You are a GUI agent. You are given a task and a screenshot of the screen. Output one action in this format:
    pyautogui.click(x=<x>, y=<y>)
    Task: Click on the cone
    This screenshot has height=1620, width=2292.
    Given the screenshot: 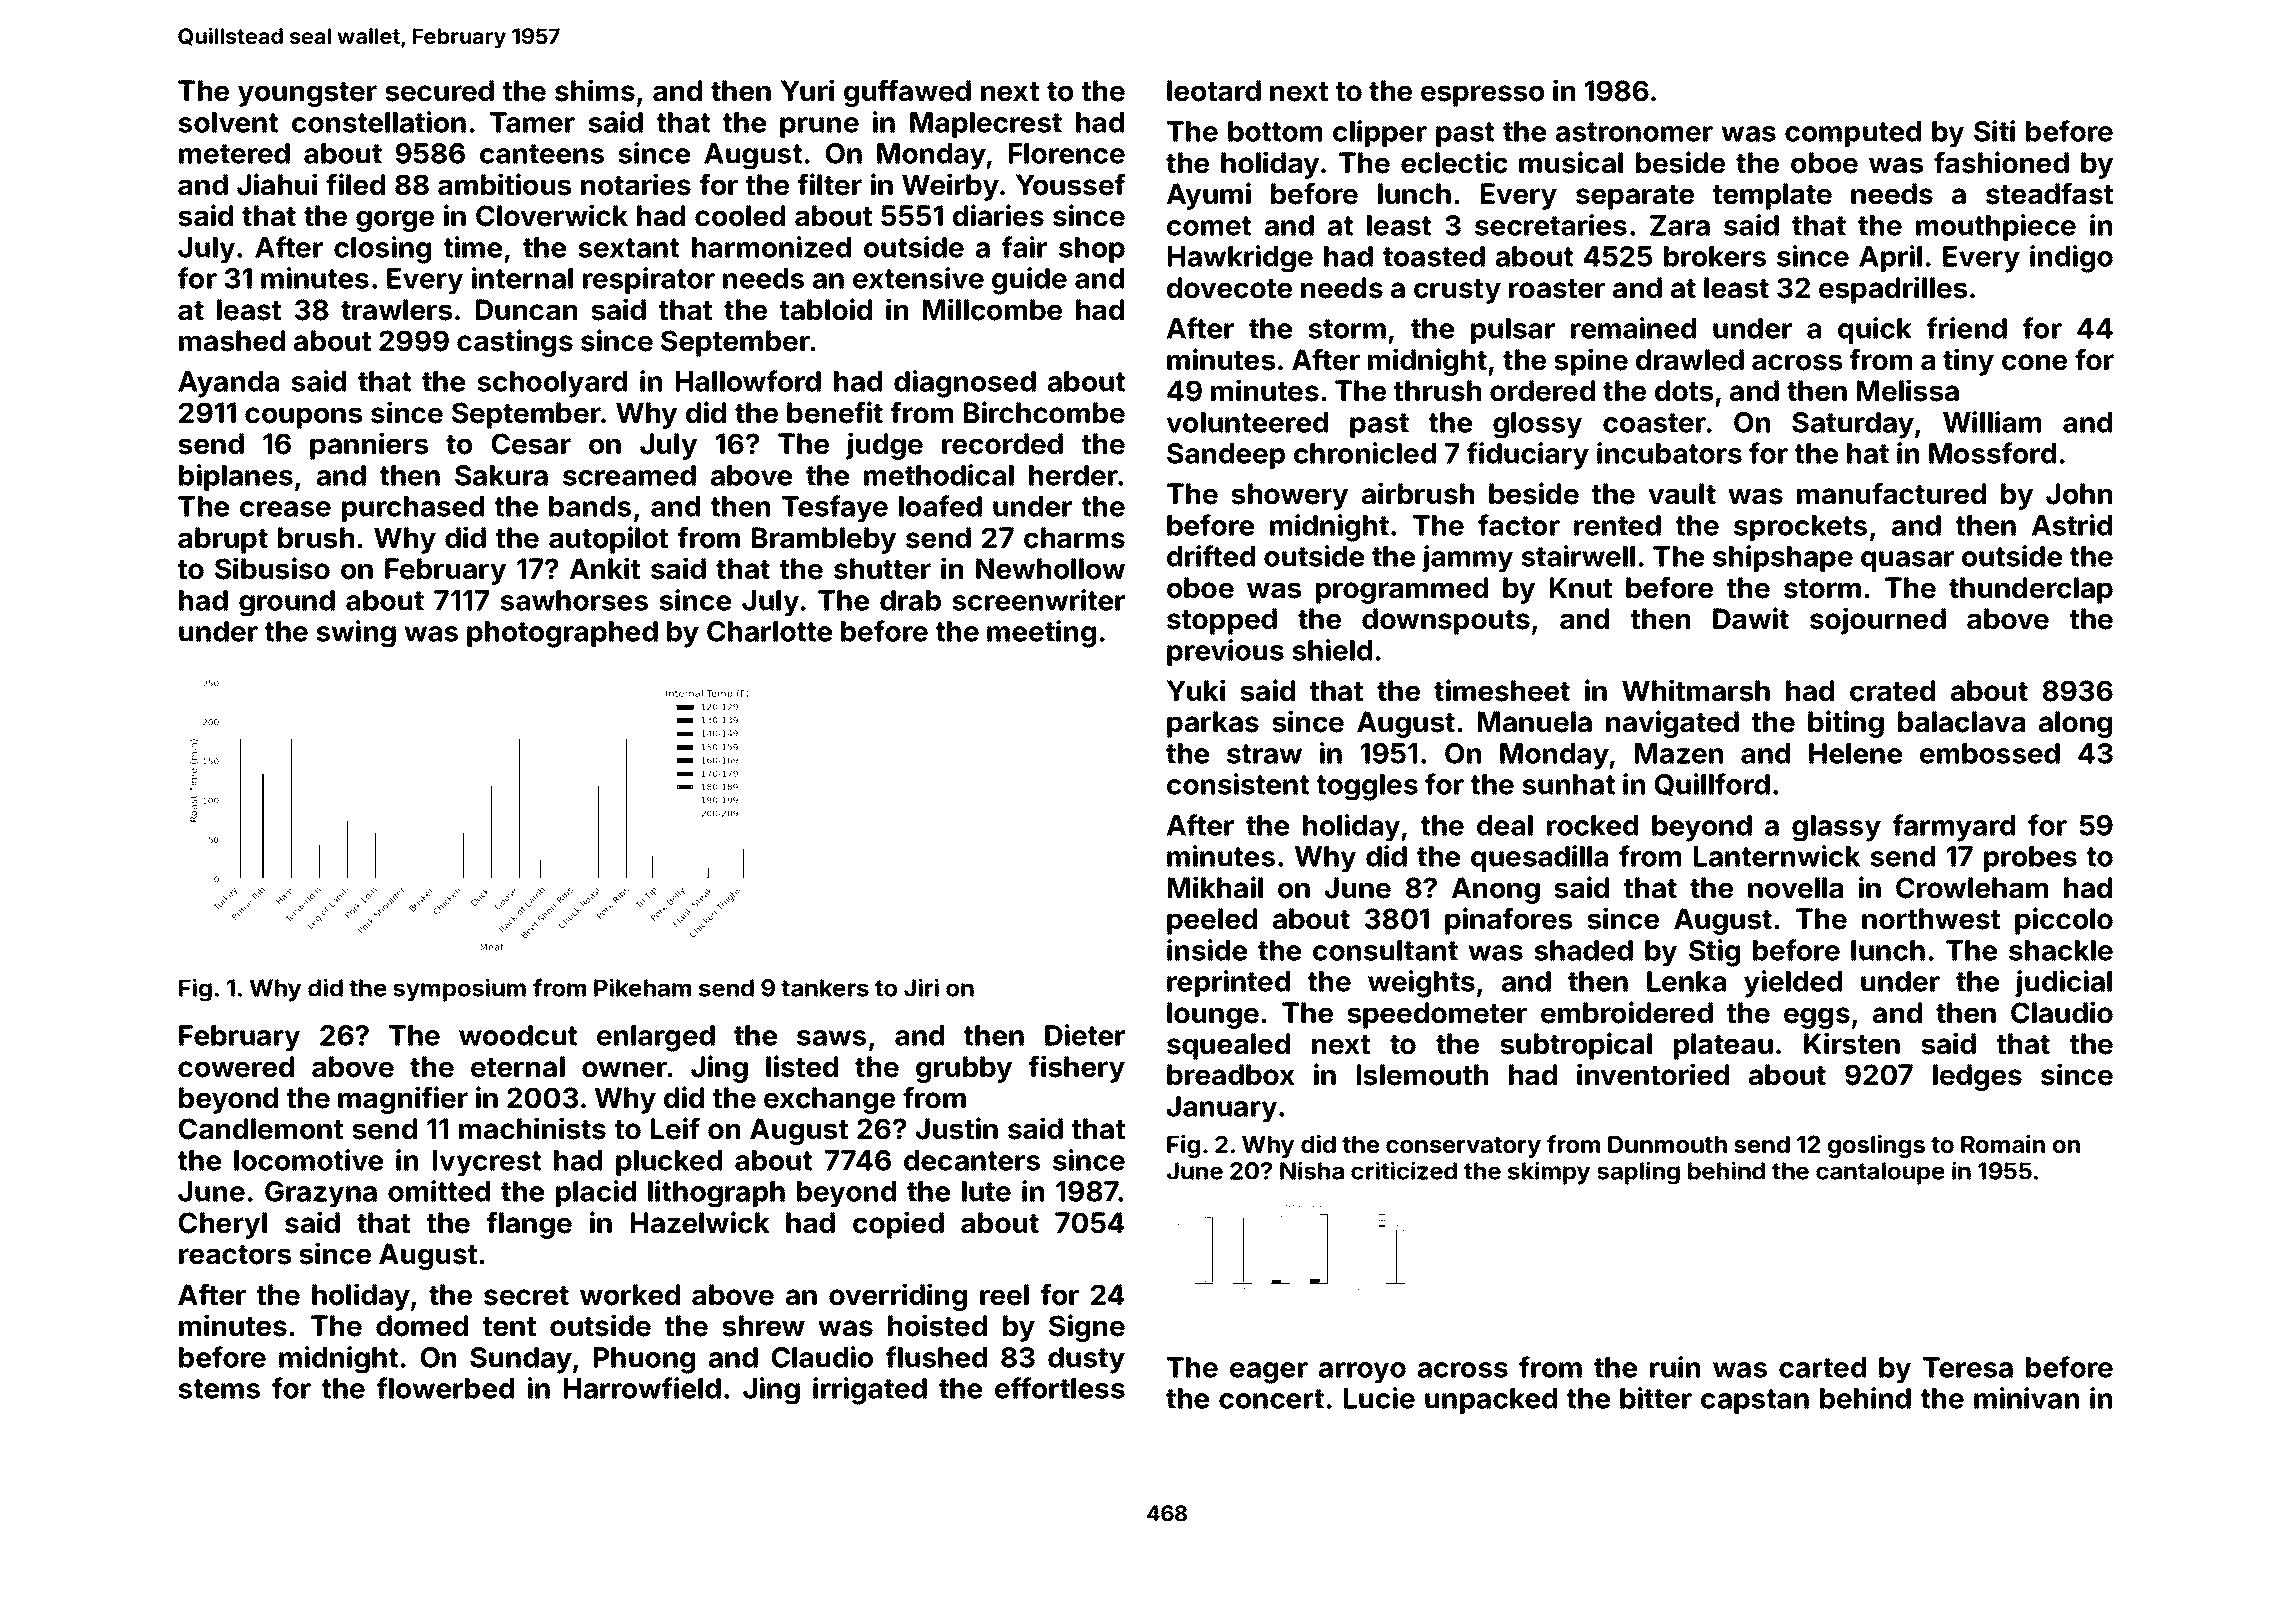 What is the action you would take?
    pyautogui.click(x=2034, y=362)
